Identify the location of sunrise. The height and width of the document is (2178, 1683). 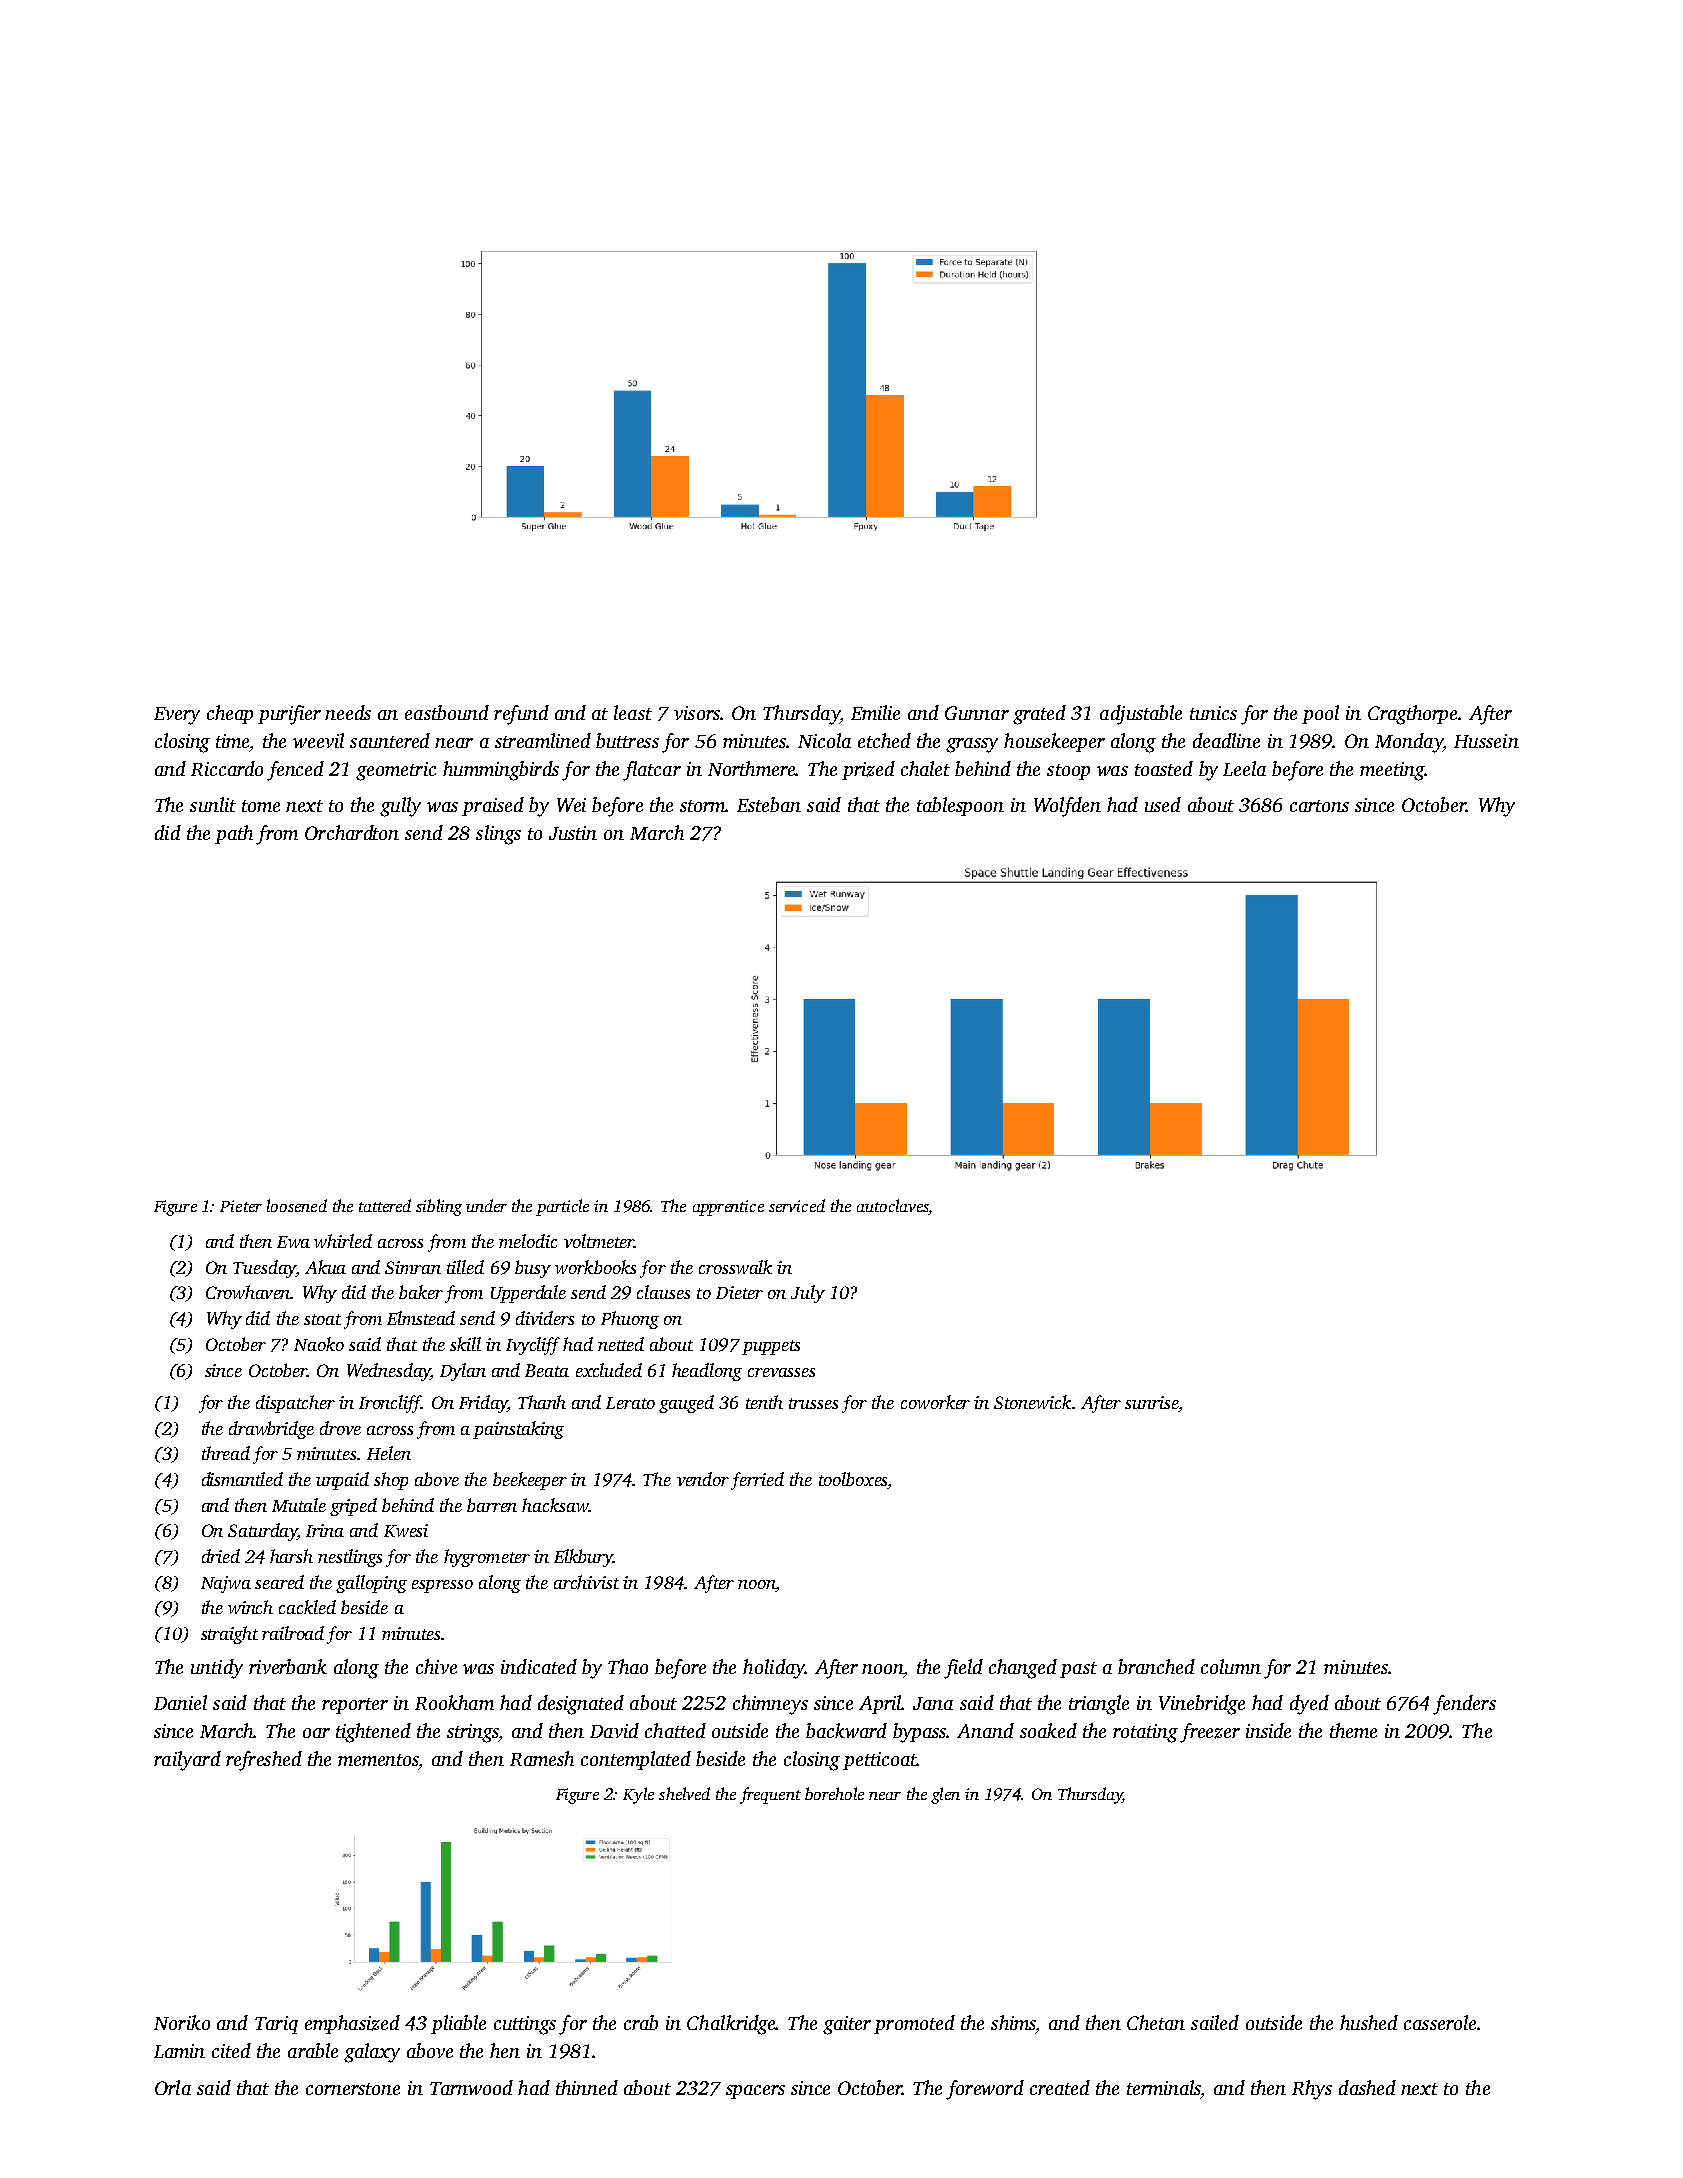
(1151, 1402).
